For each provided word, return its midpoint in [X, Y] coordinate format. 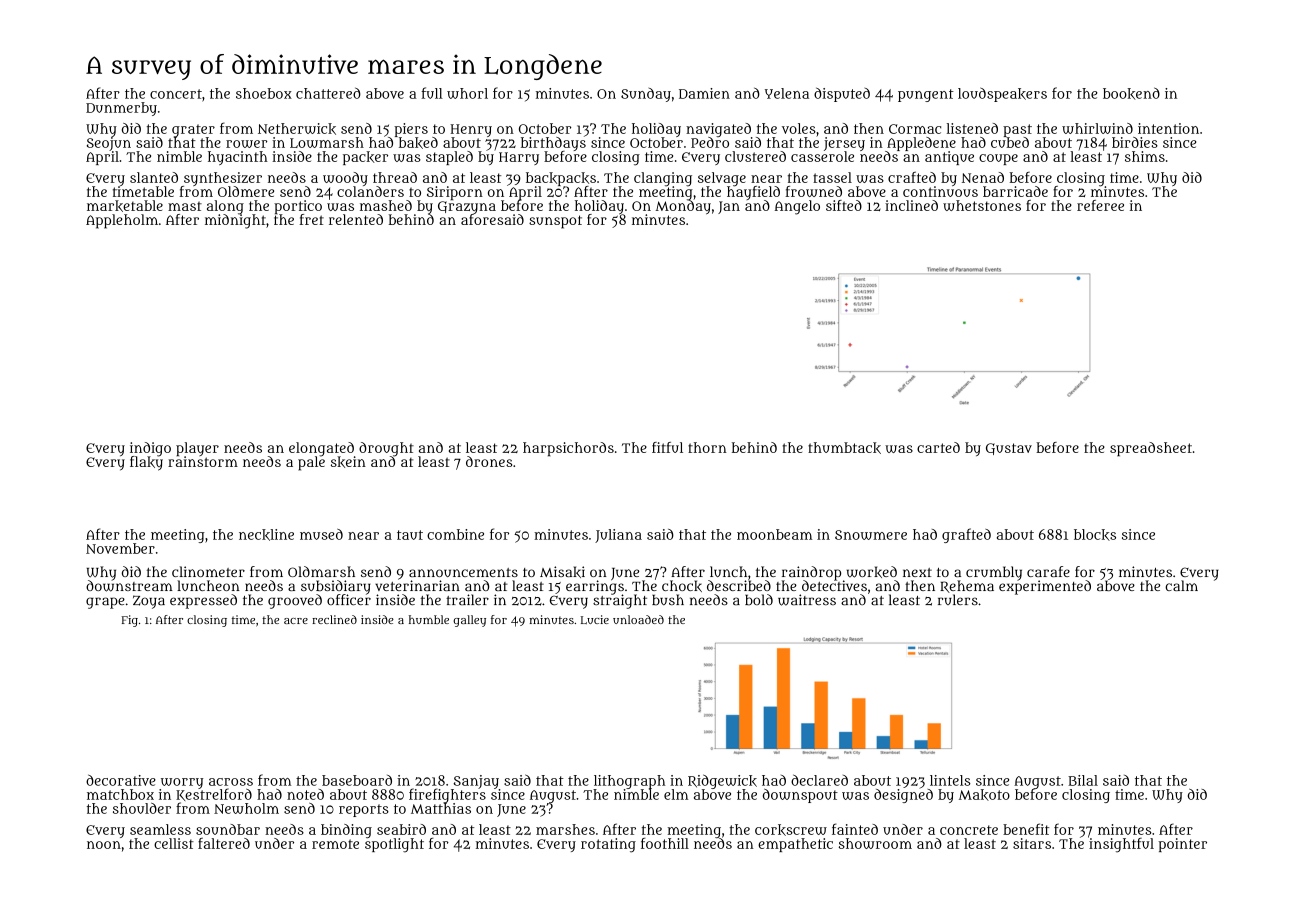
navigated [718, 130]
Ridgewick [722, 781]
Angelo [797, 207]
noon [104, 845]
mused [321, 534]
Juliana [618, 536]
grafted [966, 535]
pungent [926, 95]
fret [311, 219]
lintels [950, 780]
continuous [940, 191]
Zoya [149, 602]
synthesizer [223, 179]
